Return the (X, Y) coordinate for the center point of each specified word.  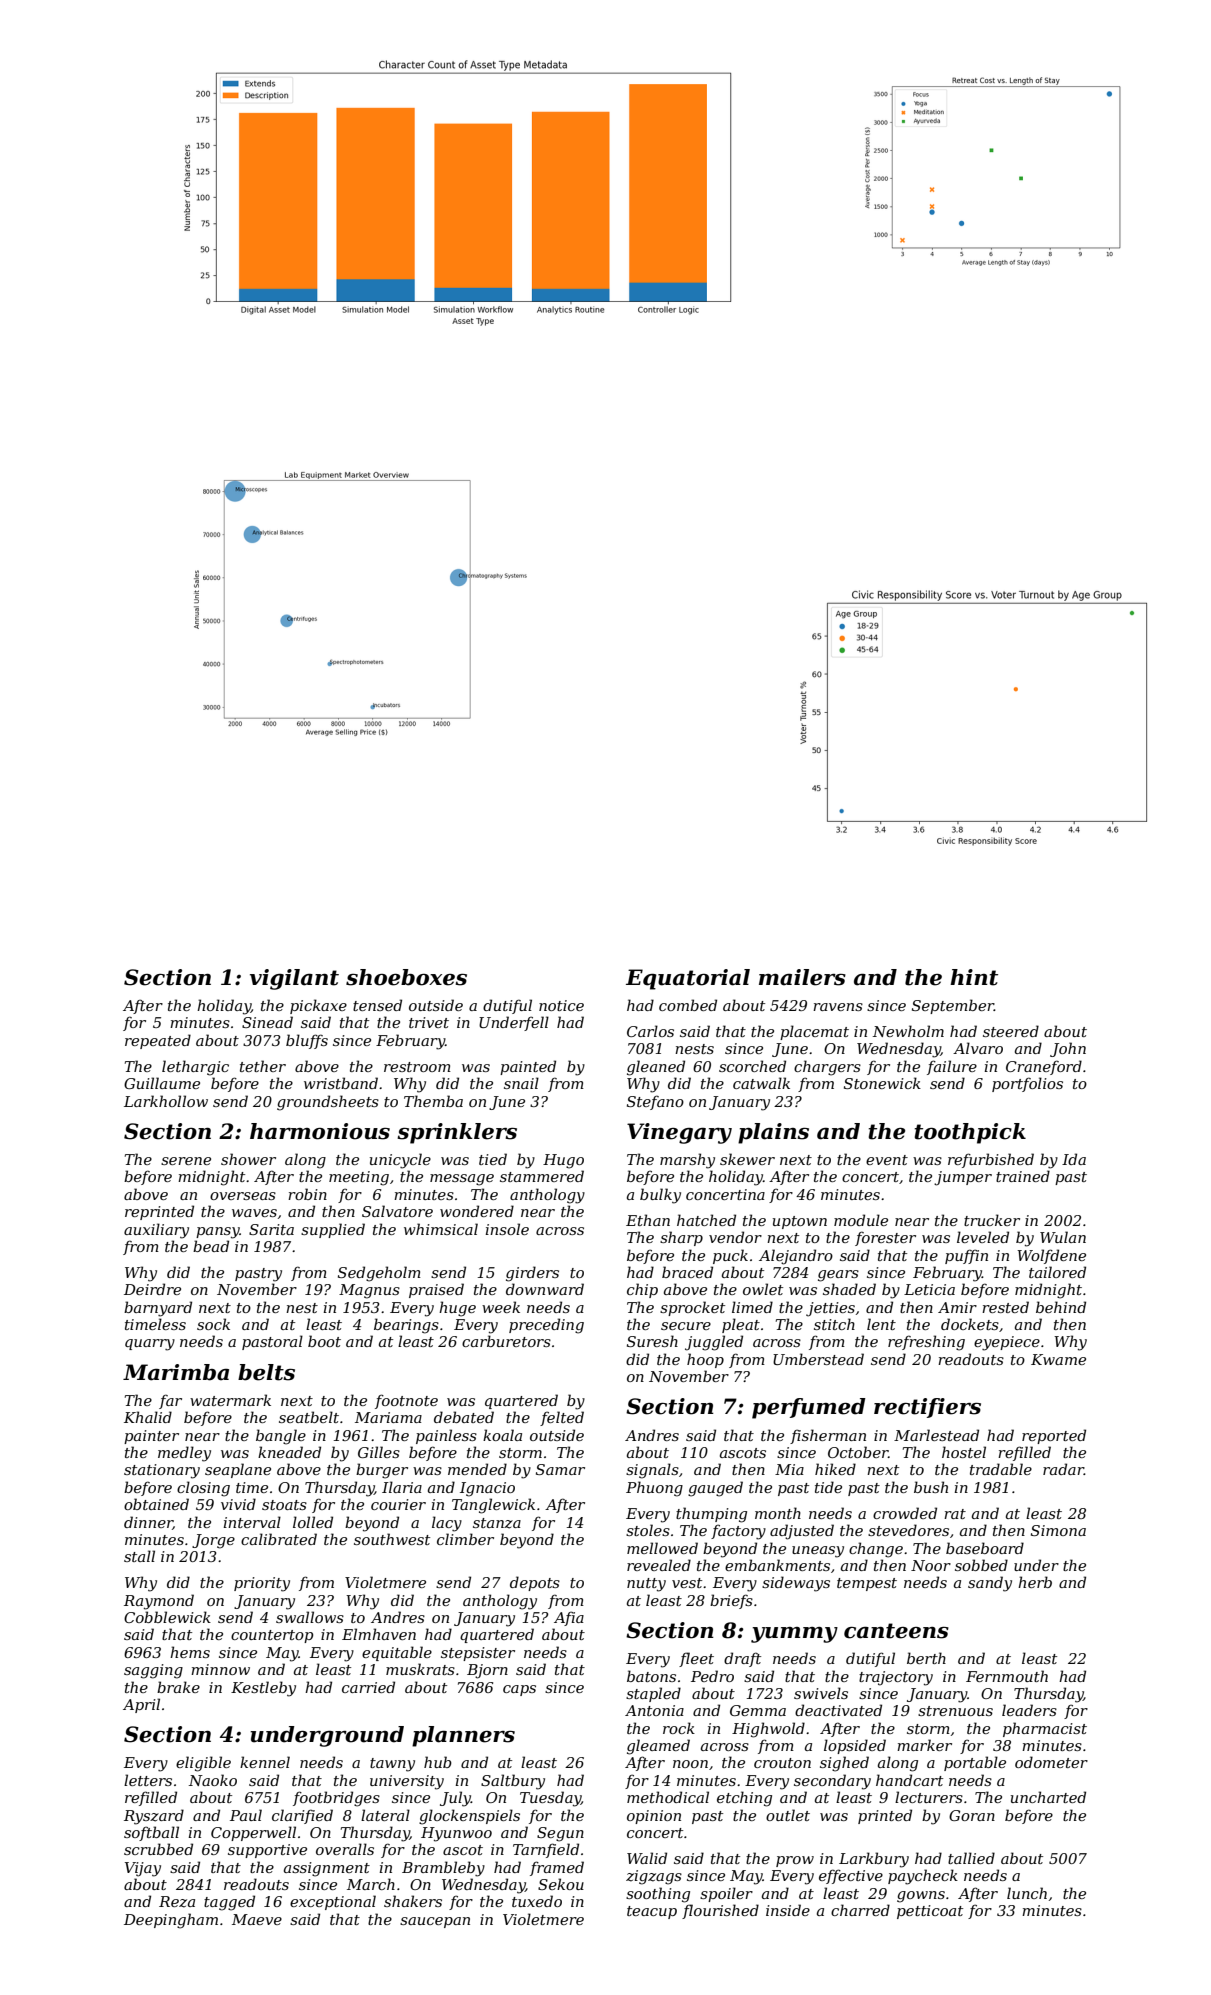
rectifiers (927, 1408)
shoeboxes (406, 977)
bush (931, 1487)
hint (974, 977)
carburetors (506, 1341)
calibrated (279, 1539)
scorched (752, 1066)
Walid (647, 1858)
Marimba (176, 1372)
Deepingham (171, 1921)
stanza (497, 1523)
